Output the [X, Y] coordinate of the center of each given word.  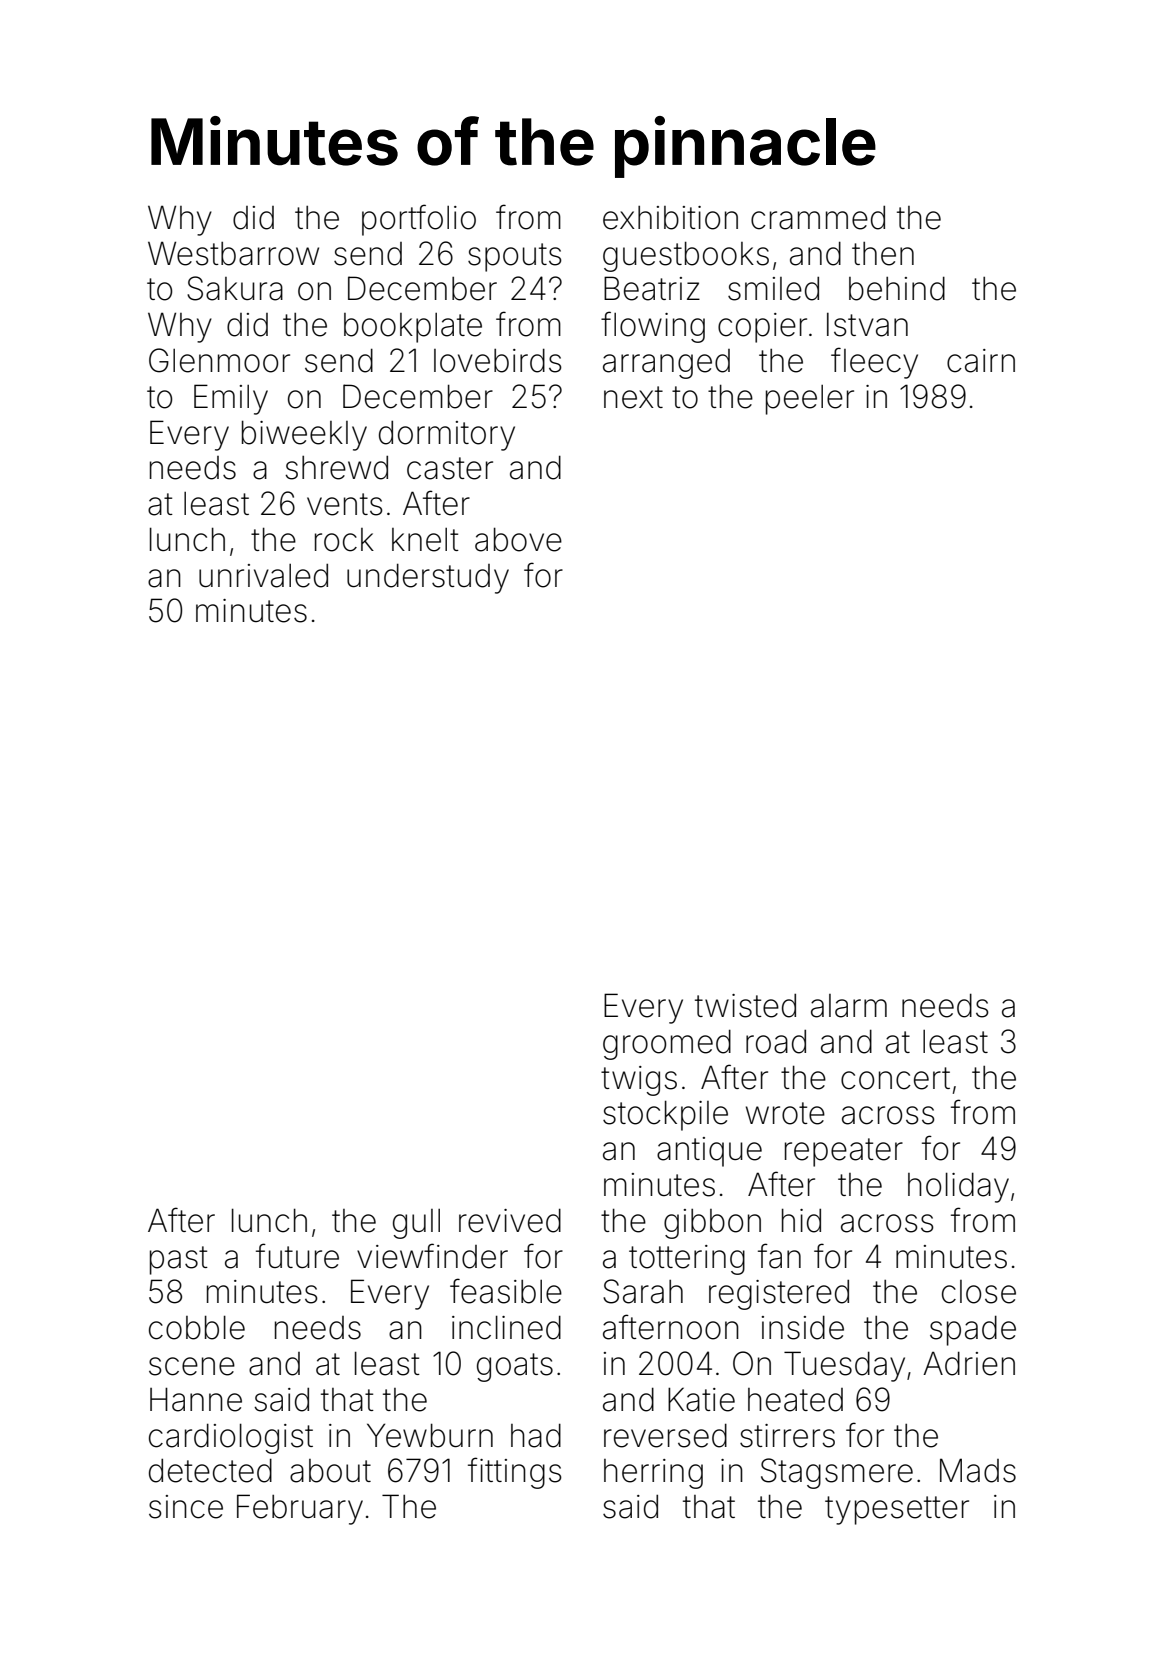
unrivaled [263, 576]
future [297, 1256]
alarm [849, 1006]
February [300, 1509]
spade [973, 1330]
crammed [818, 218]
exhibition [670, 218]
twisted [745, 1006]
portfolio [419, 220]
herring [653, 1474]
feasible [506, 1291]
